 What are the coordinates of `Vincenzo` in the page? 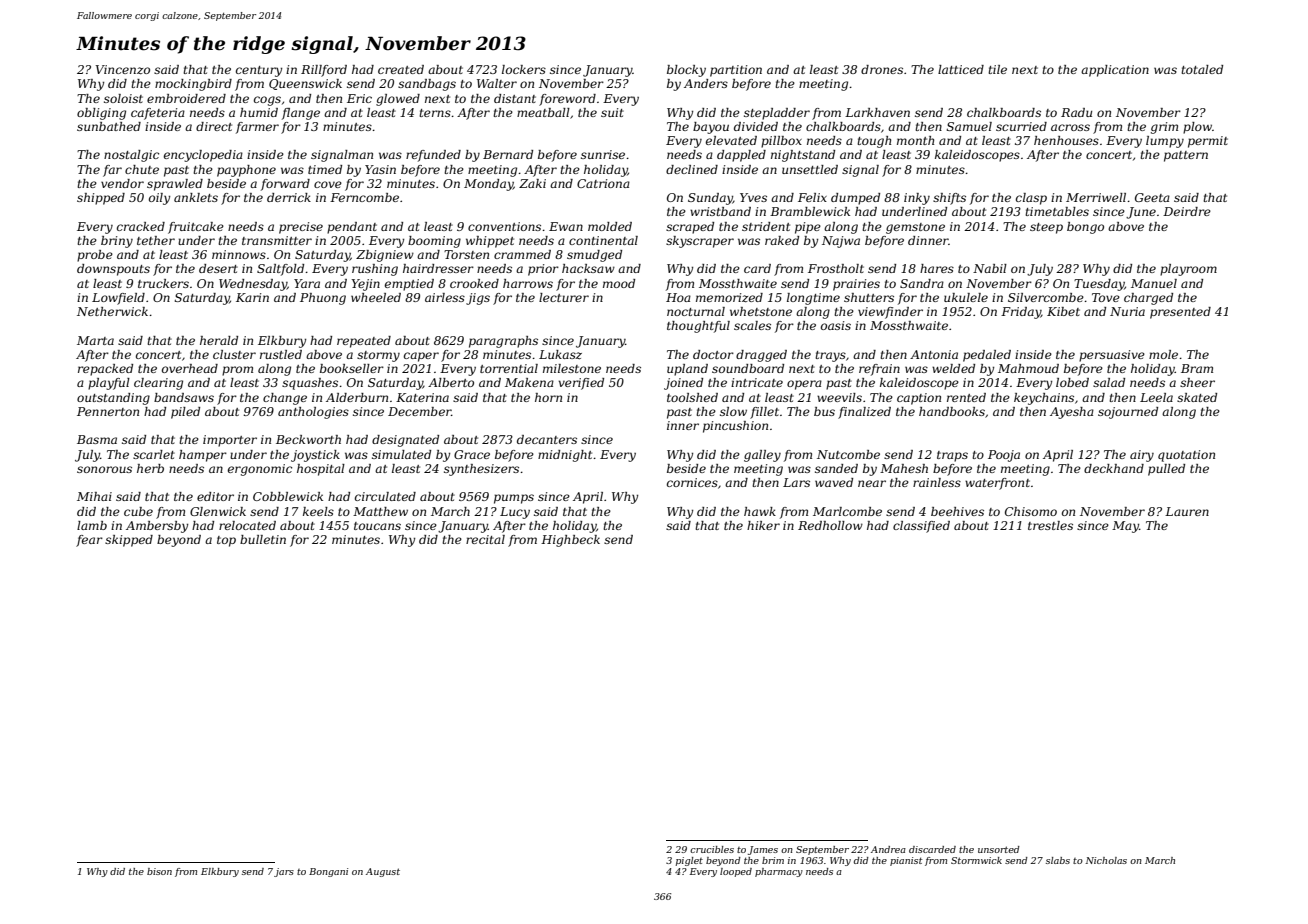 It's located at (123, 69).
